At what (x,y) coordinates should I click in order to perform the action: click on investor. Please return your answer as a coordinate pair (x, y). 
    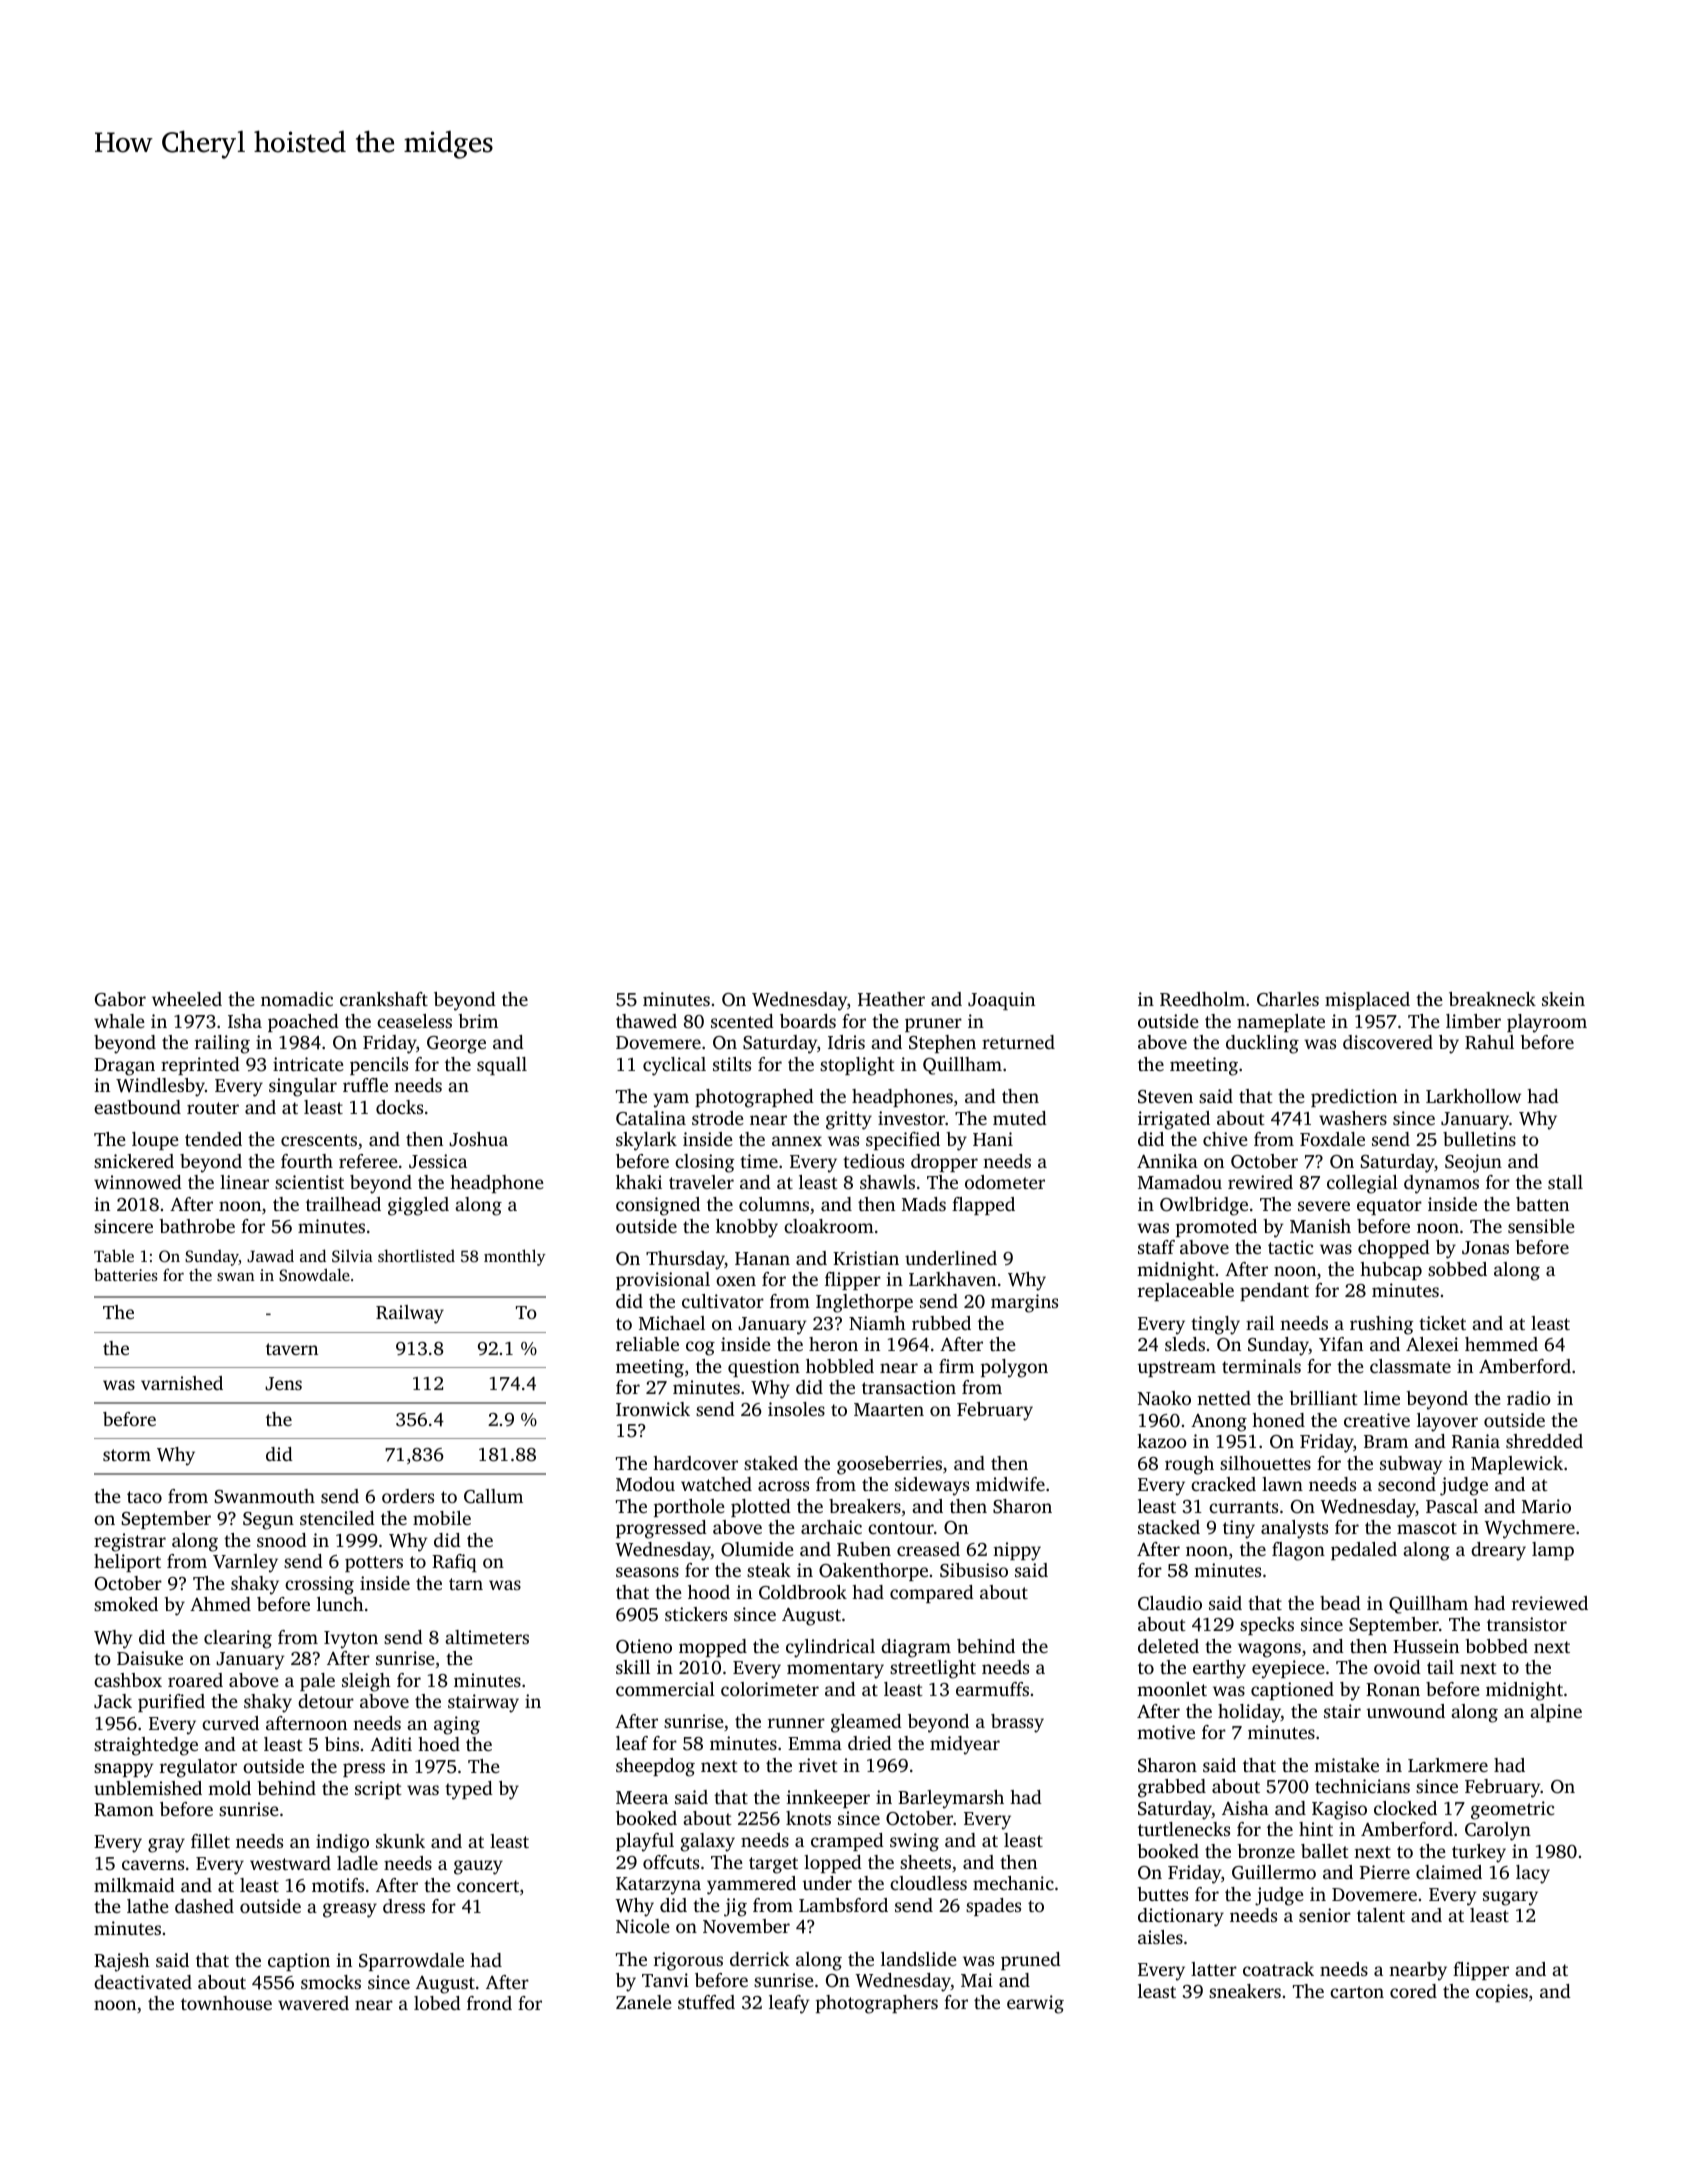
    Looking at the image, I should click on (911, 1118).
